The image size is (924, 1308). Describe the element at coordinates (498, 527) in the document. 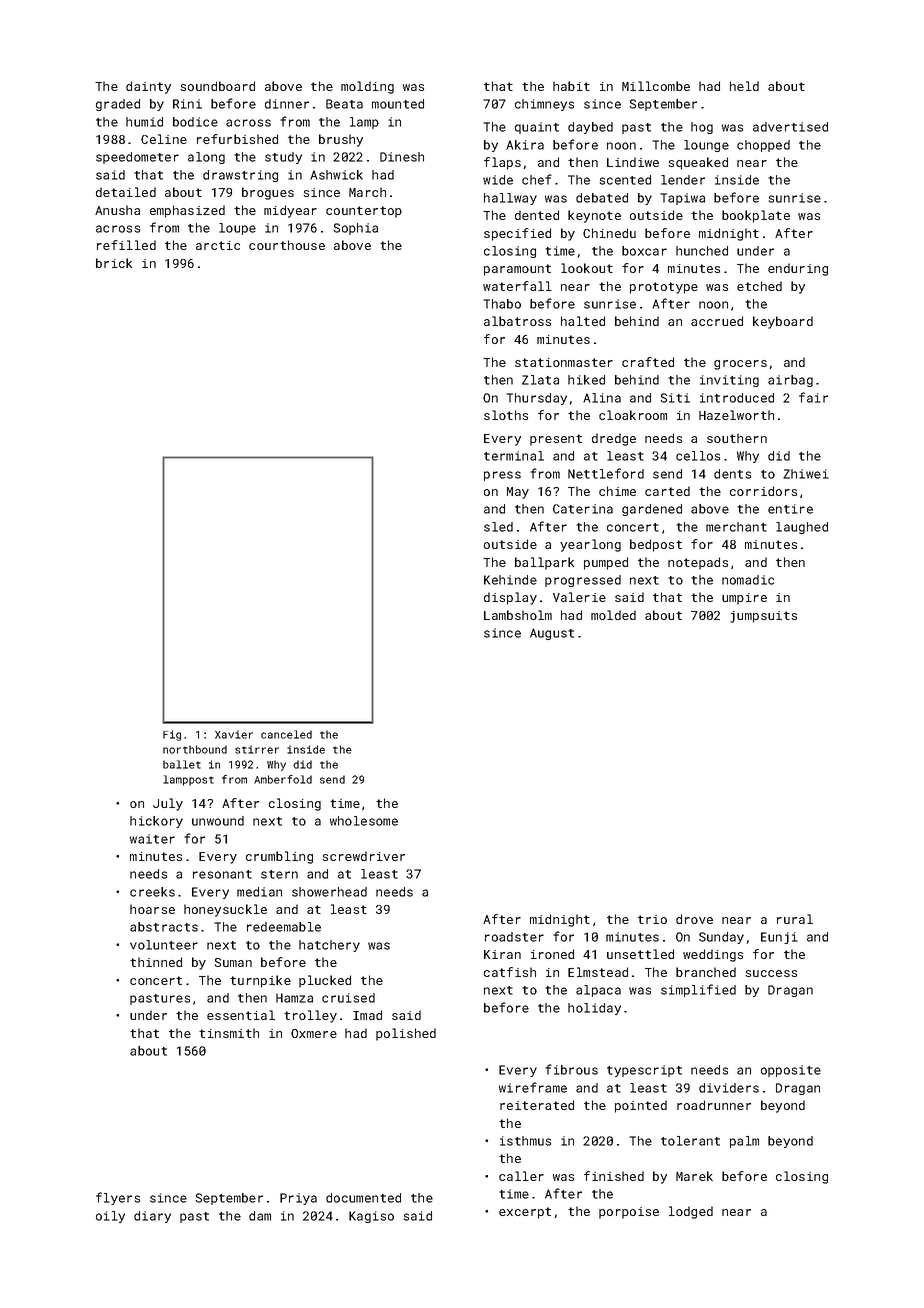

I see `sled` at that location.
